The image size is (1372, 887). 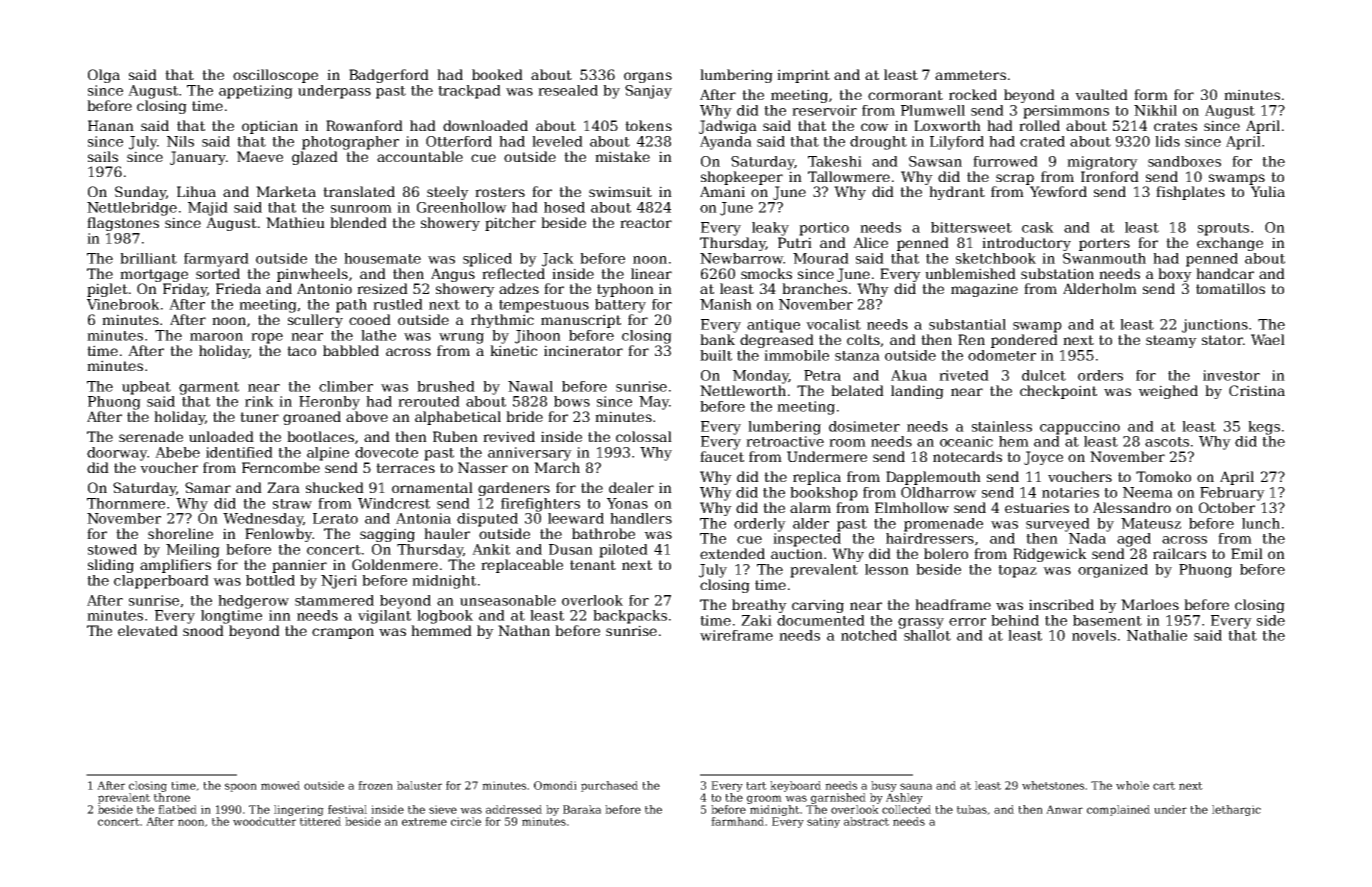 What do you see at coordinates (148, 630) in the image?
I see `elevated` at bounding box center [148, 630].
